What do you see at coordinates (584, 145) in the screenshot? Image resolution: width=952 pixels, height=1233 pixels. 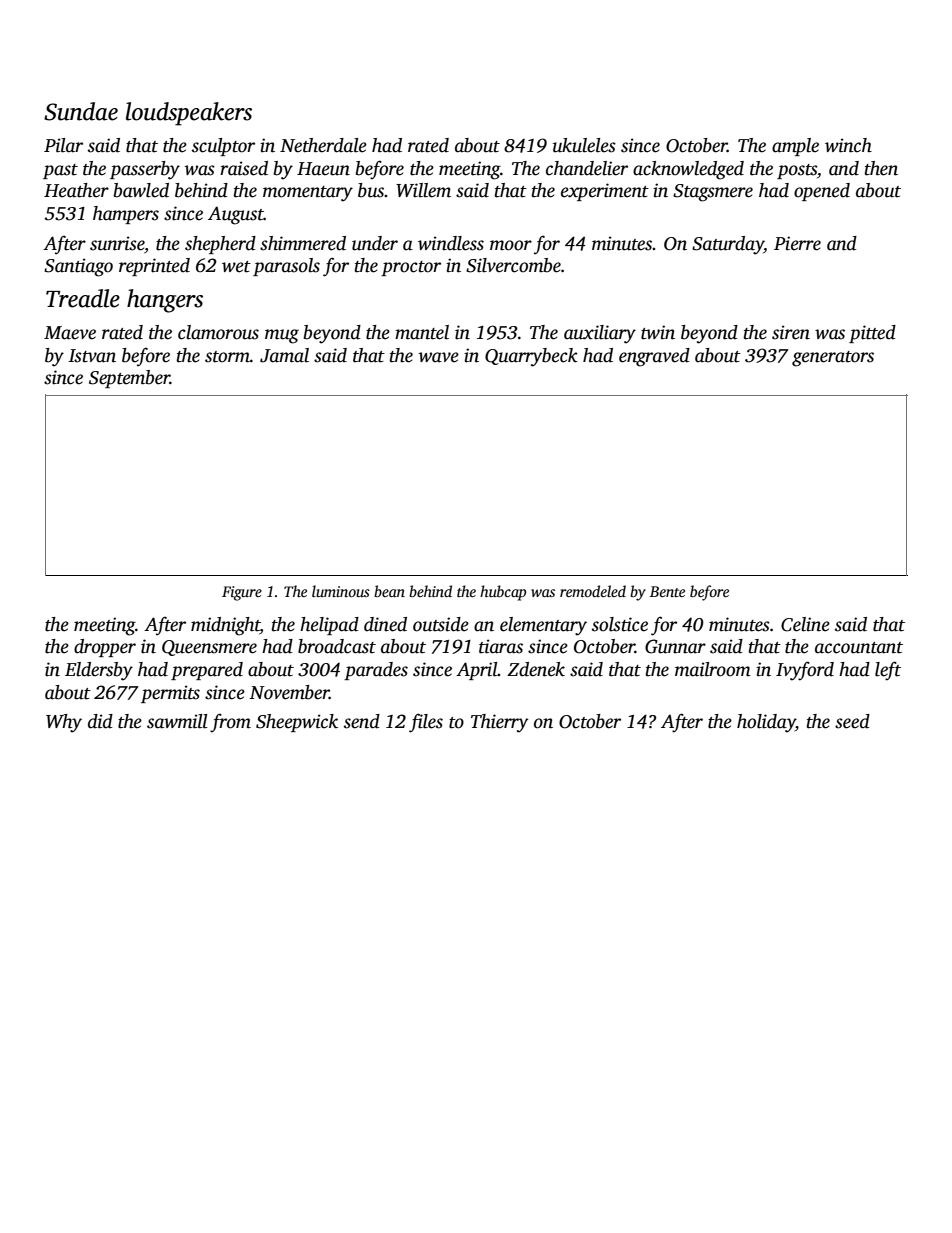 I see `ukuleles` at bounding box center [584, 145].
